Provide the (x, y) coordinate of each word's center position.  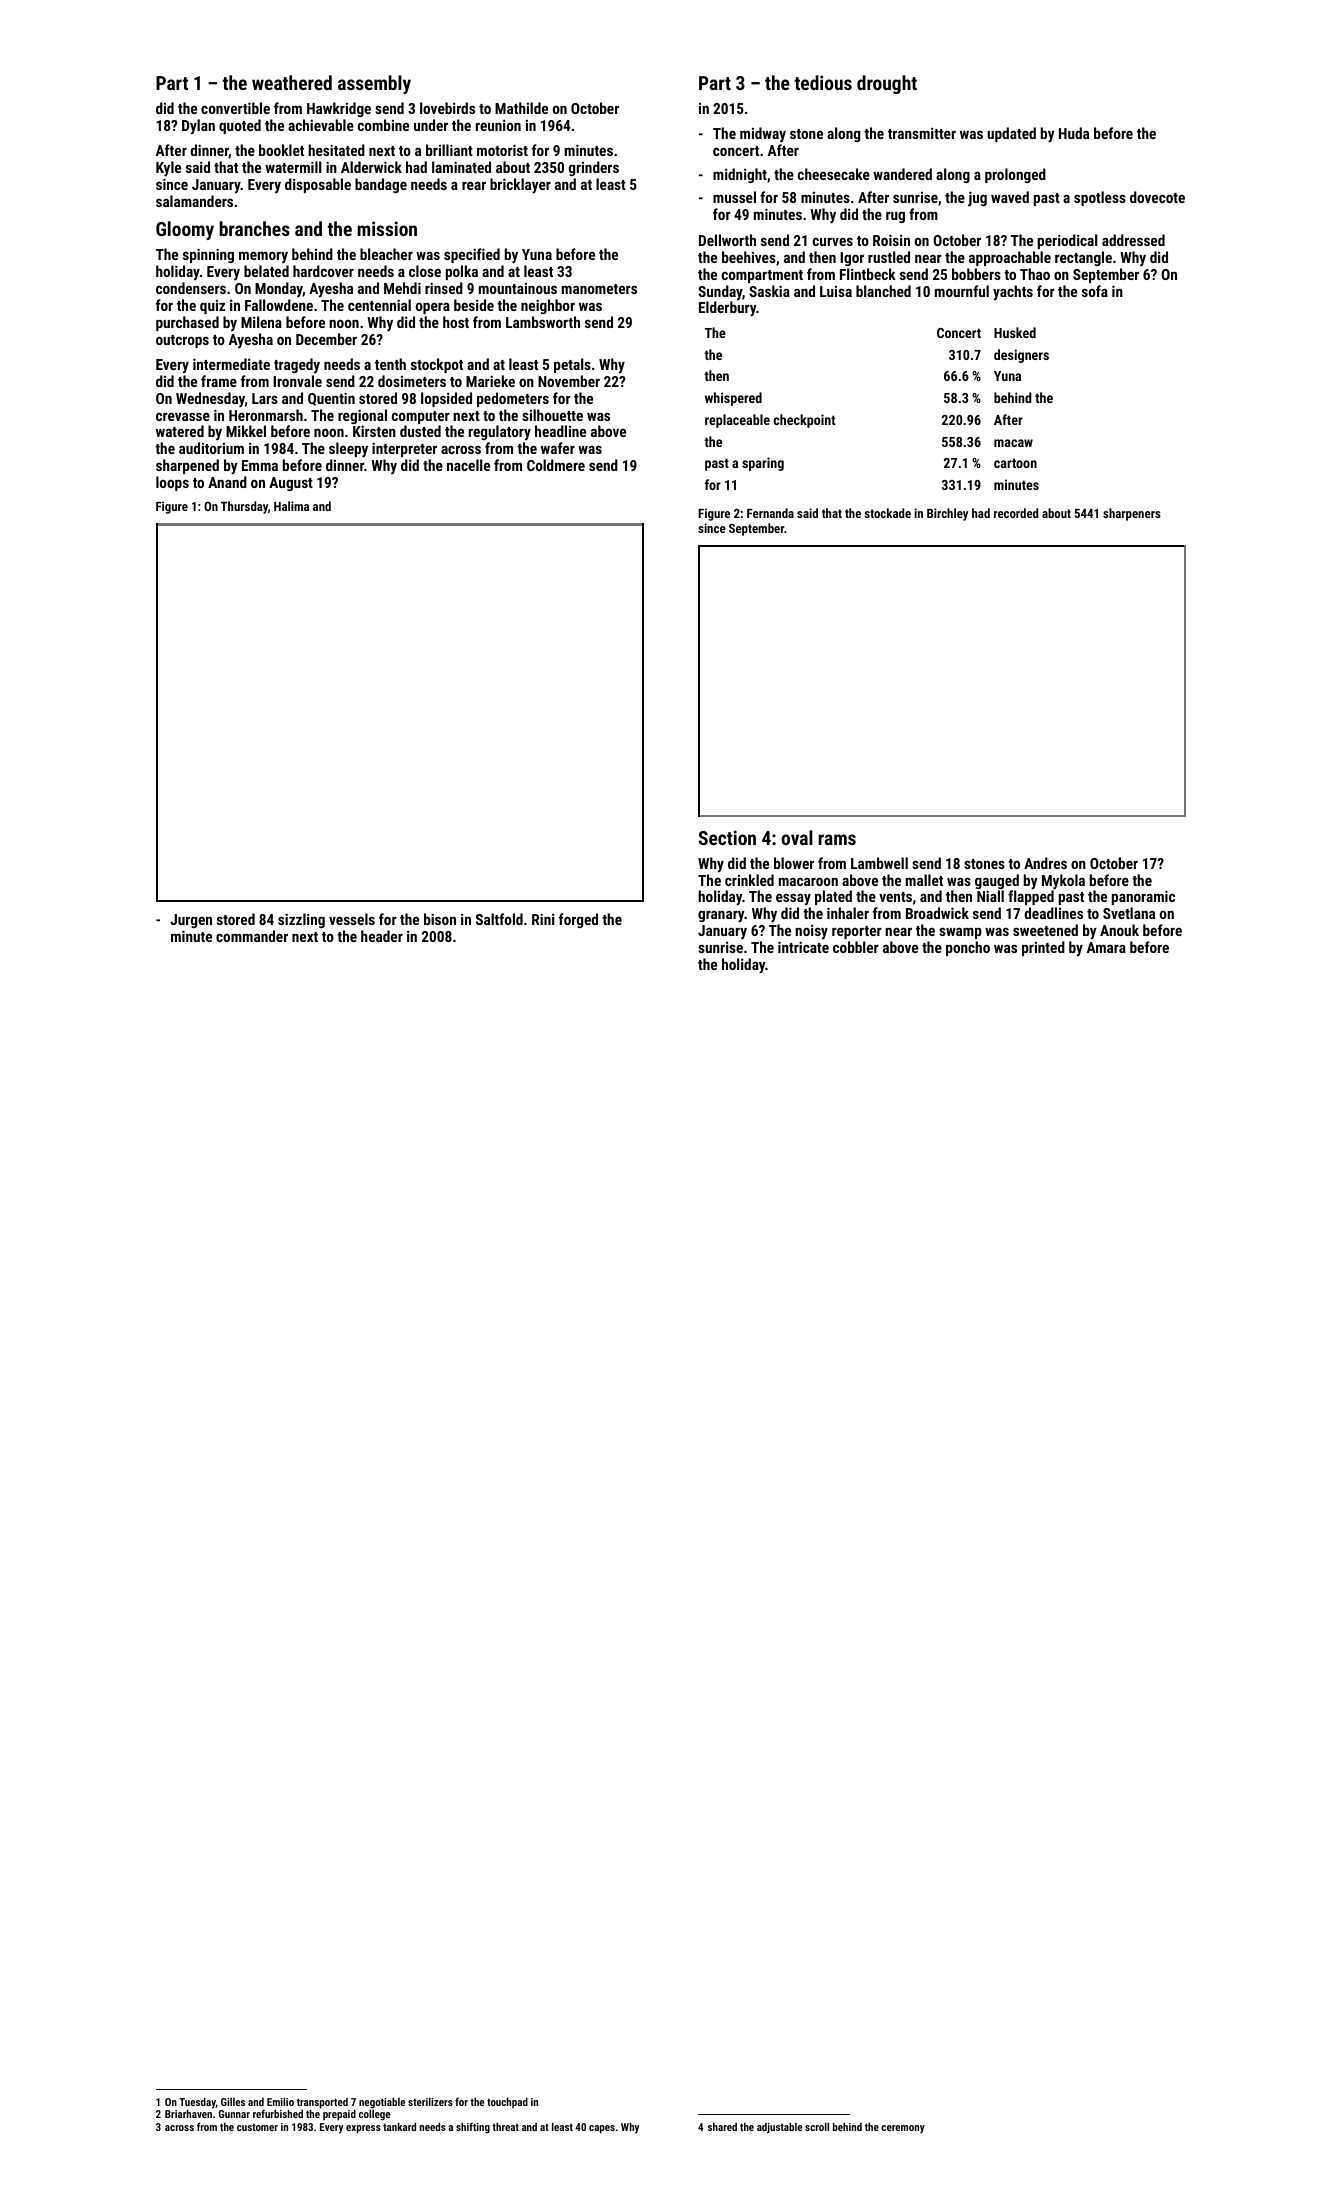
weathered (292, 82)
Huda (1074, 133)
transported (322, 2104)
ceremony (903, 2129)
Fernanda (770, 513)
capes (602, 2129)
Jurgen (191, 921)
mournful (962, 291)
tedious (823, 82)
